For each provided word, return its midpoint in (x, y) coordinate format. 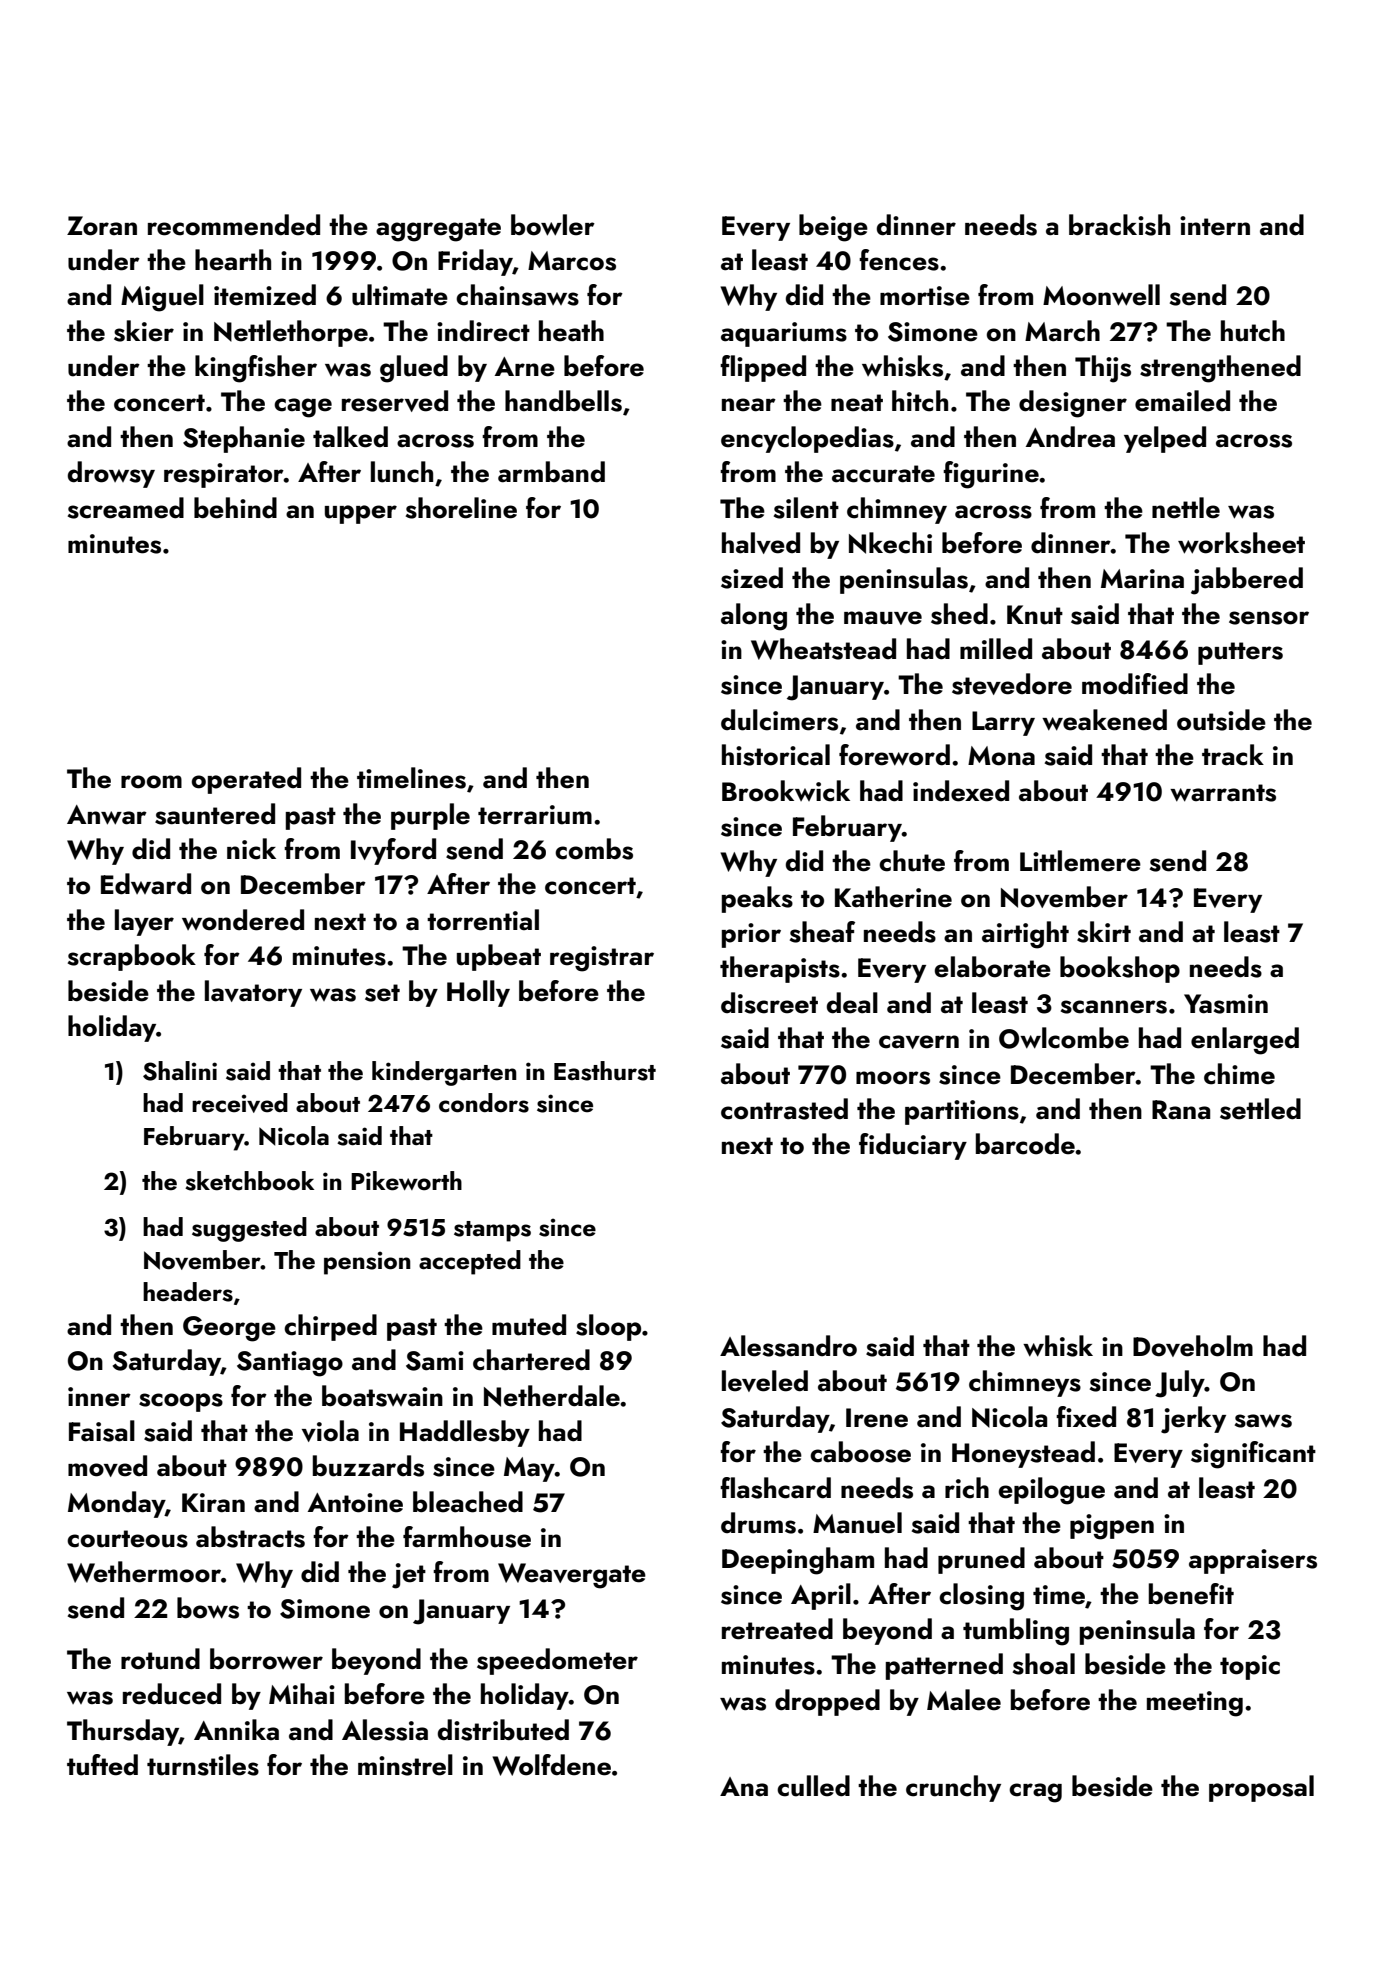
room (151, 782)
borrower (266, 1659)
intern (1215, 226)
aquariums (784, 334)
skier (144, 331)
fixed (1086, 1417)
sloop (608, 1327)
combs (594, 849)
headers (188, 1292)
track (1233, 755)
